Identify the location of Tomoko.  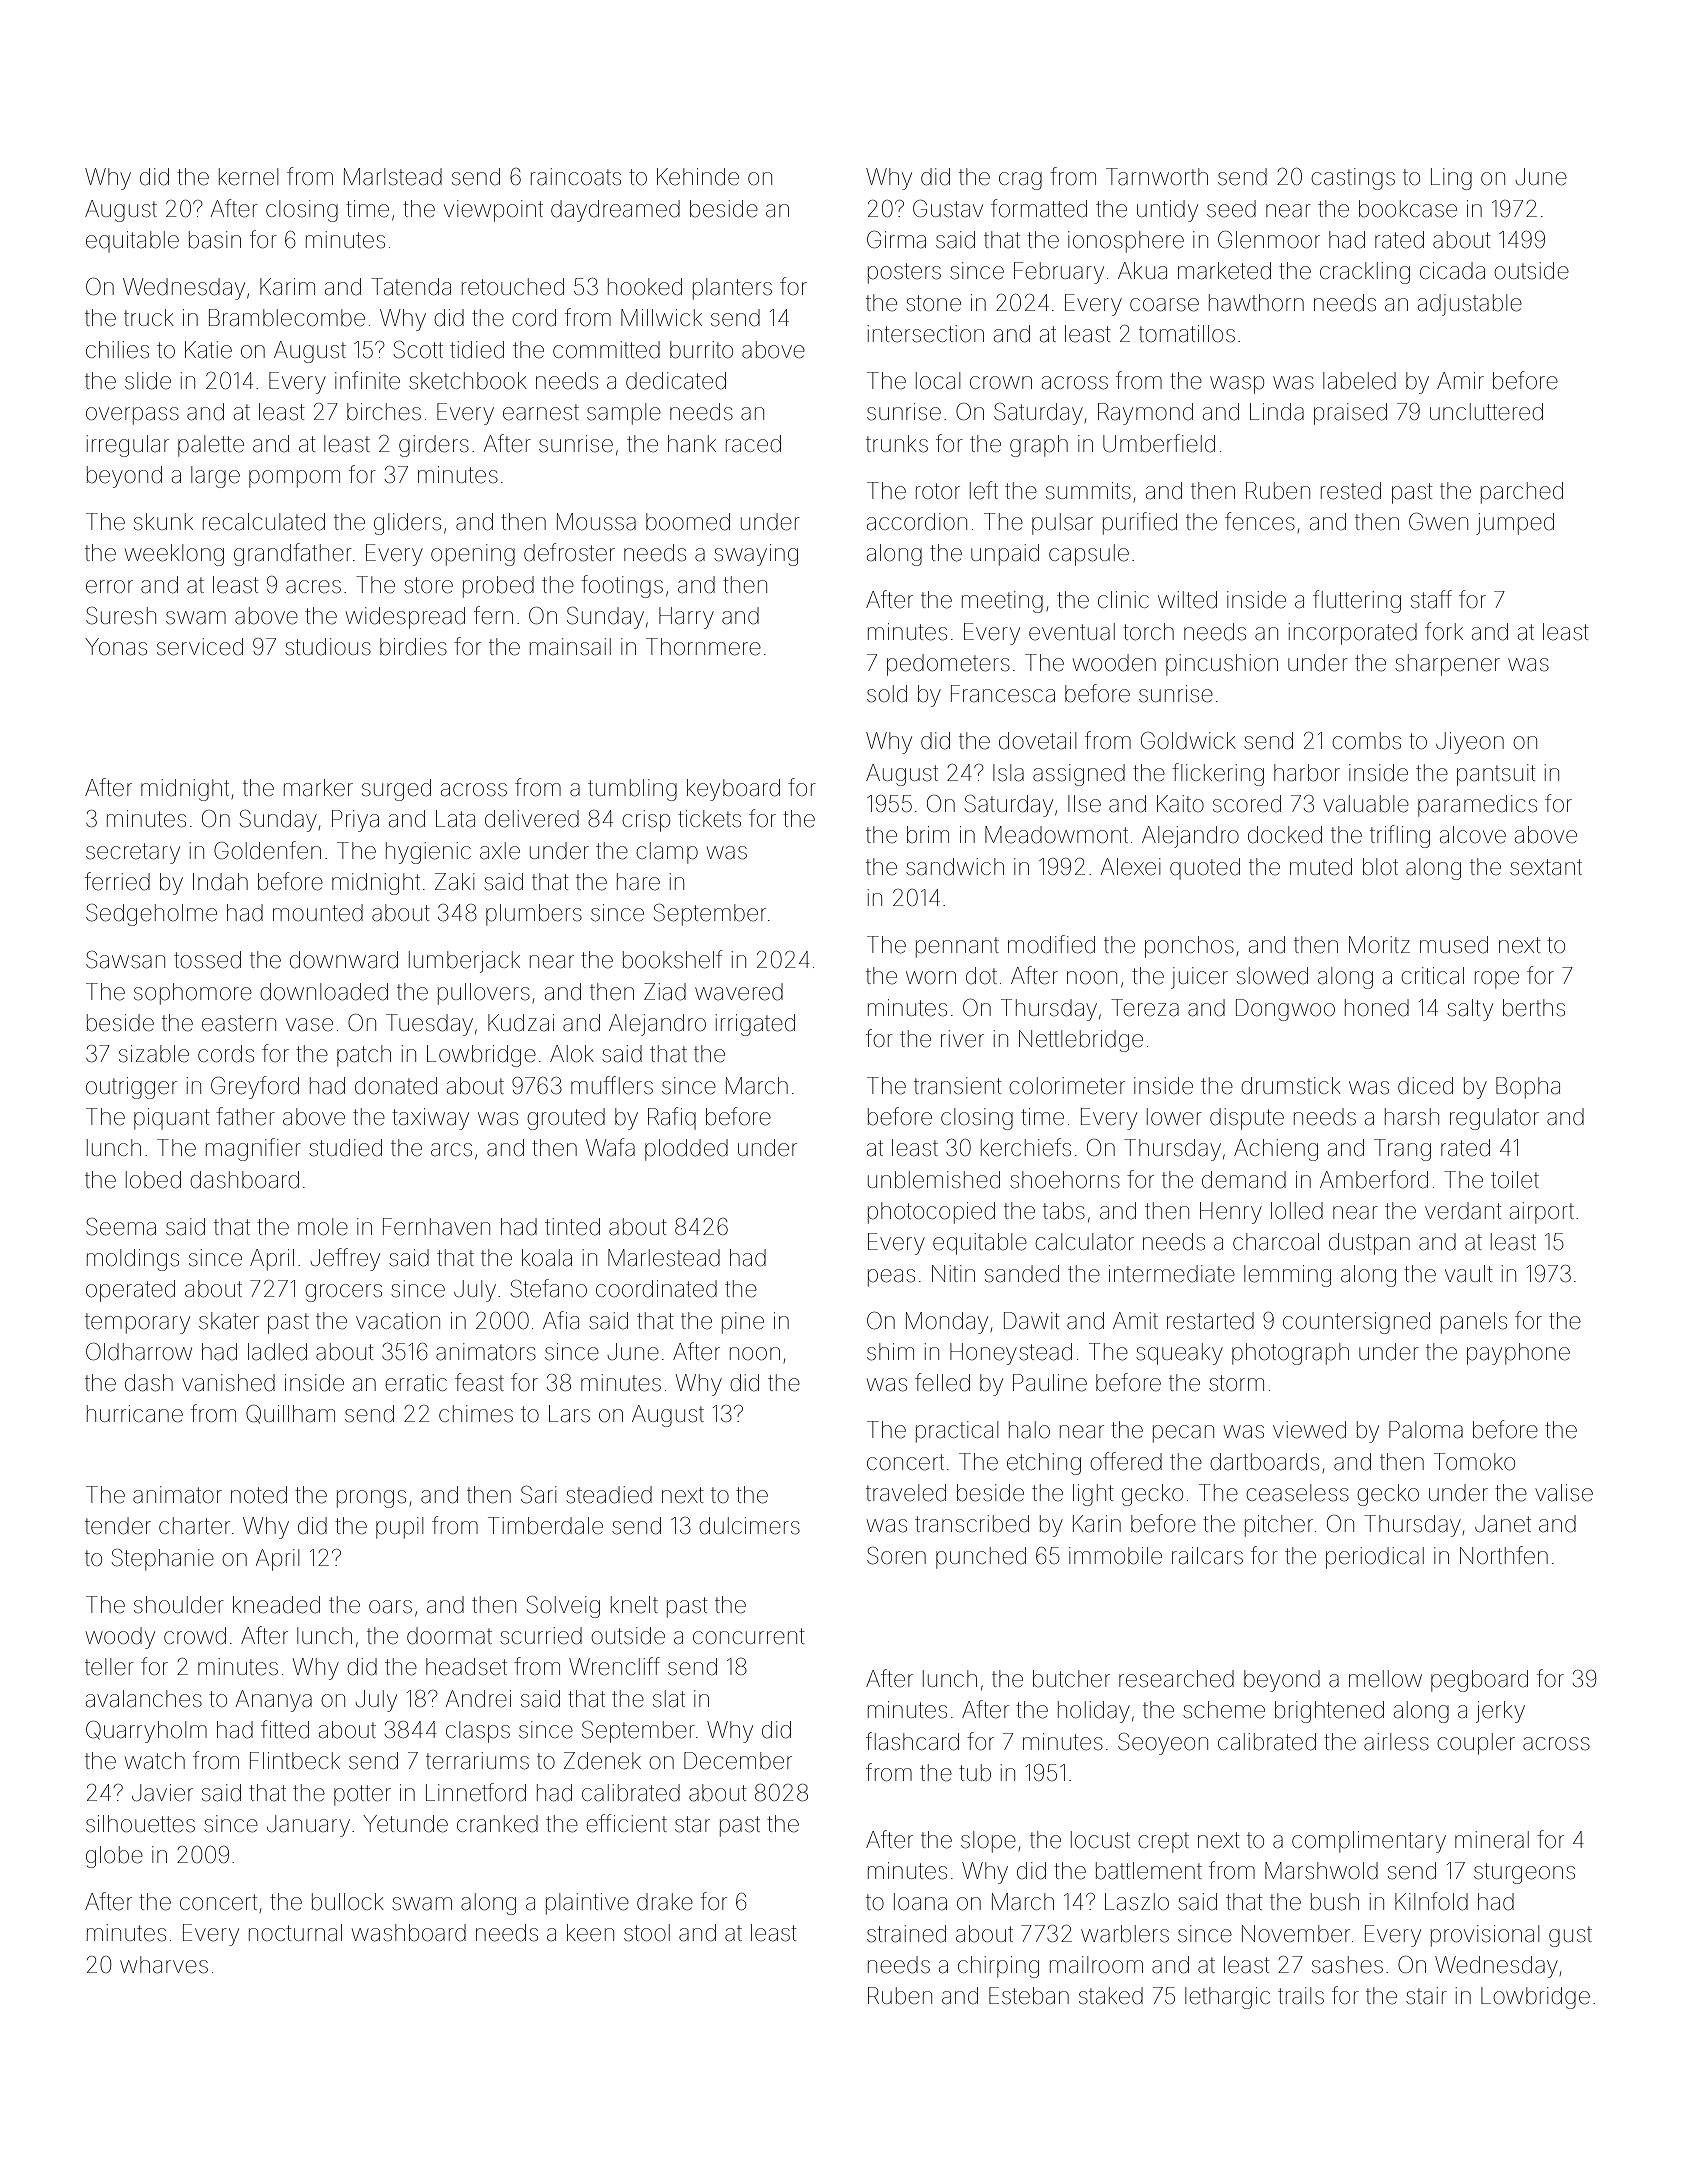
(1474, 1462).
